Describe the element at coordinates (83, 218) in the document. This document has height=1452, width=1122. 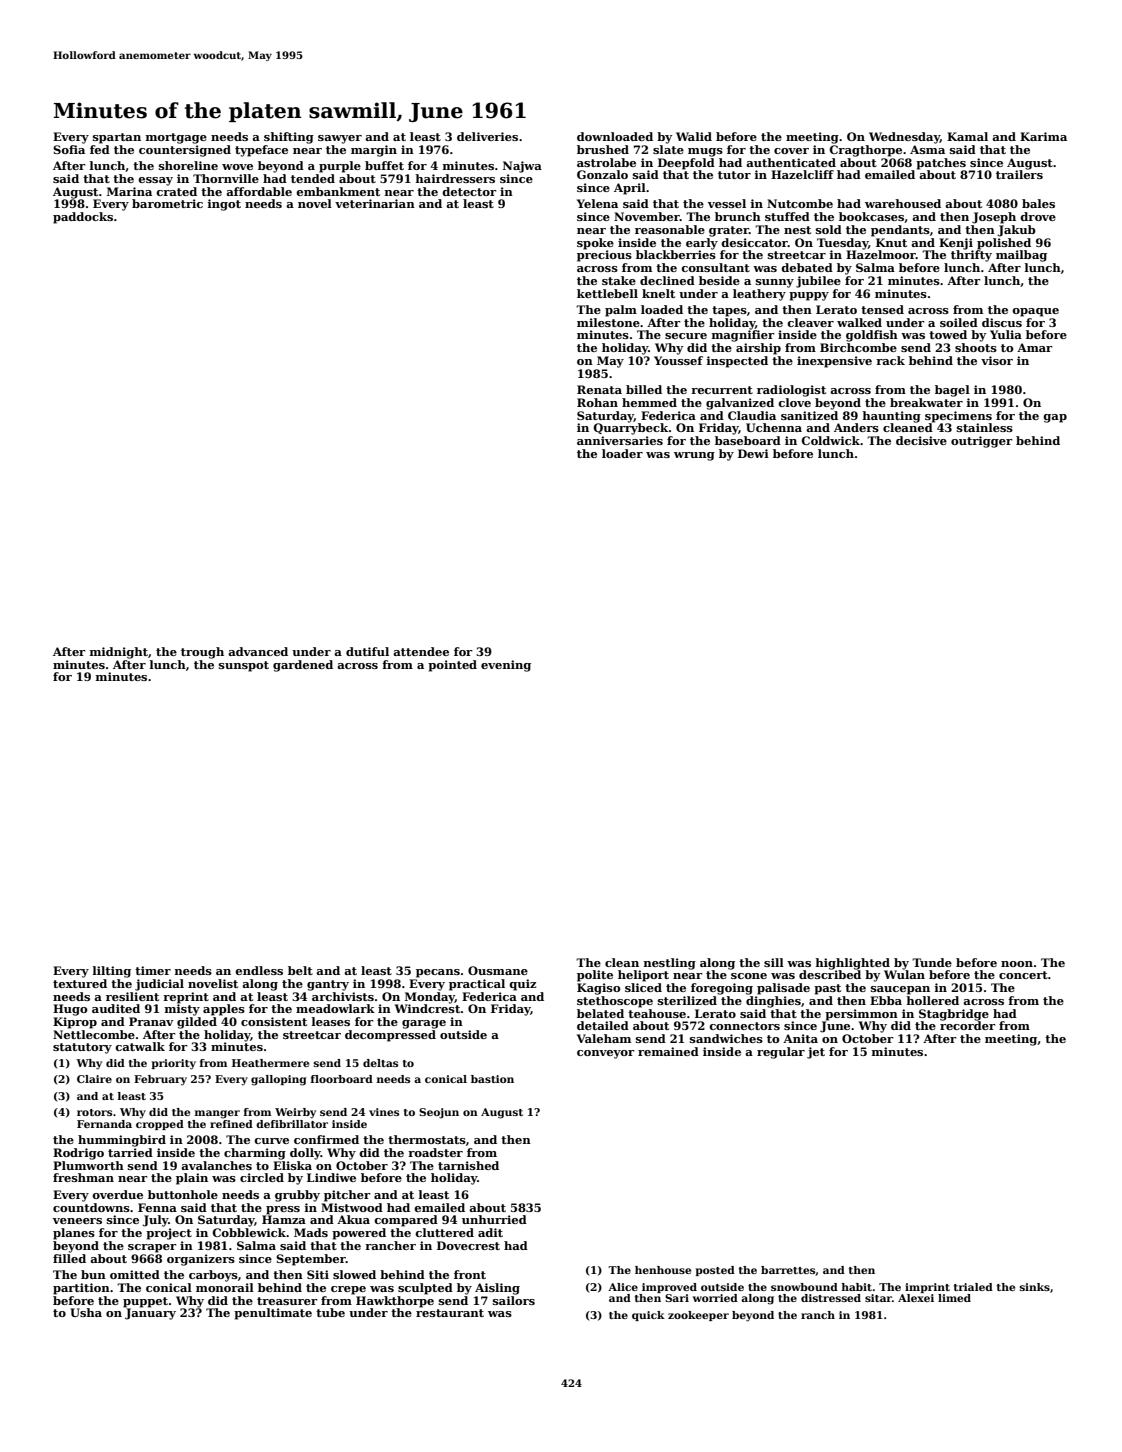
I see `paddocks` at that location.
